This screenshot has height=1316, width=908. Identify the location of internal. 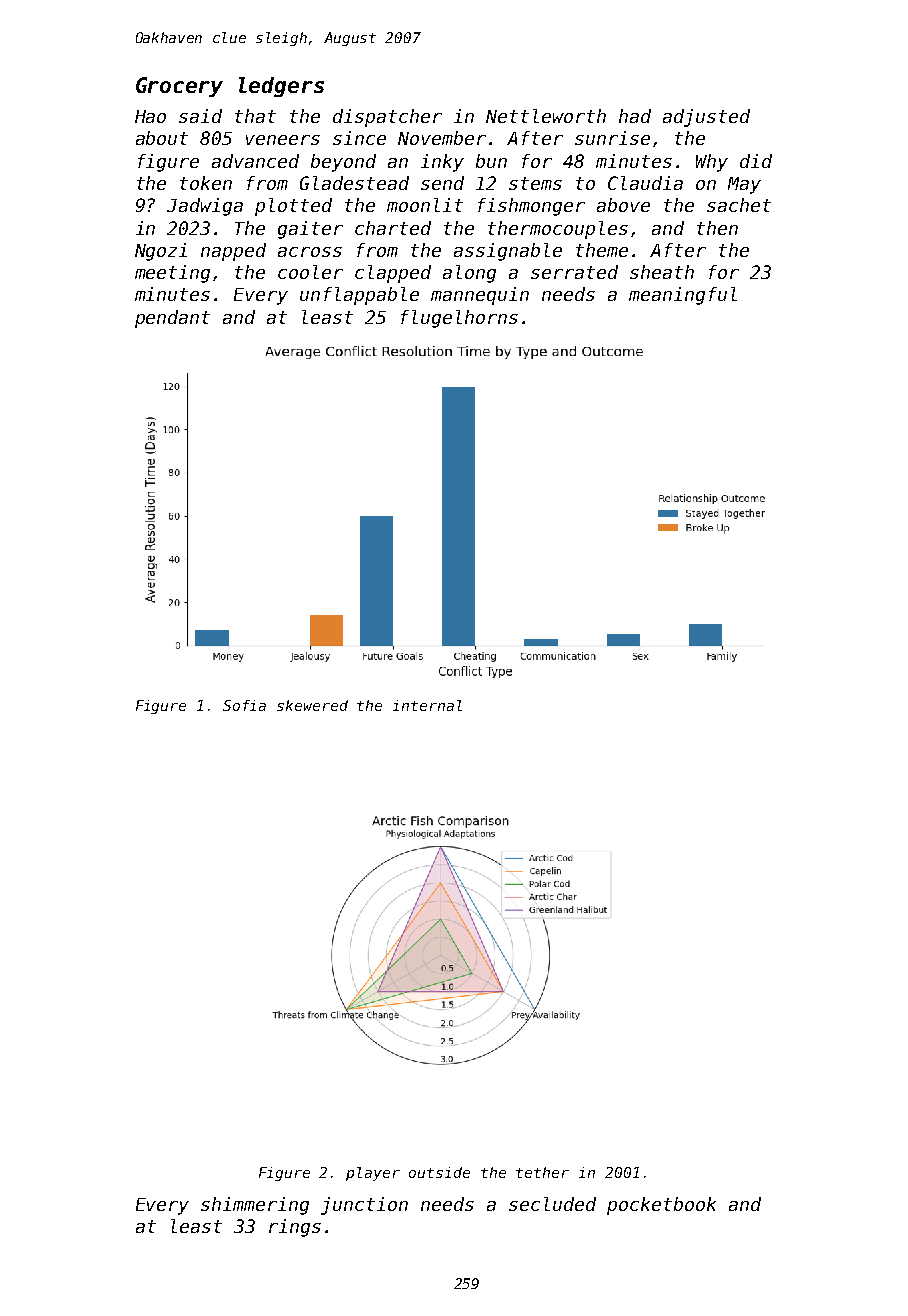
(427, 705).
